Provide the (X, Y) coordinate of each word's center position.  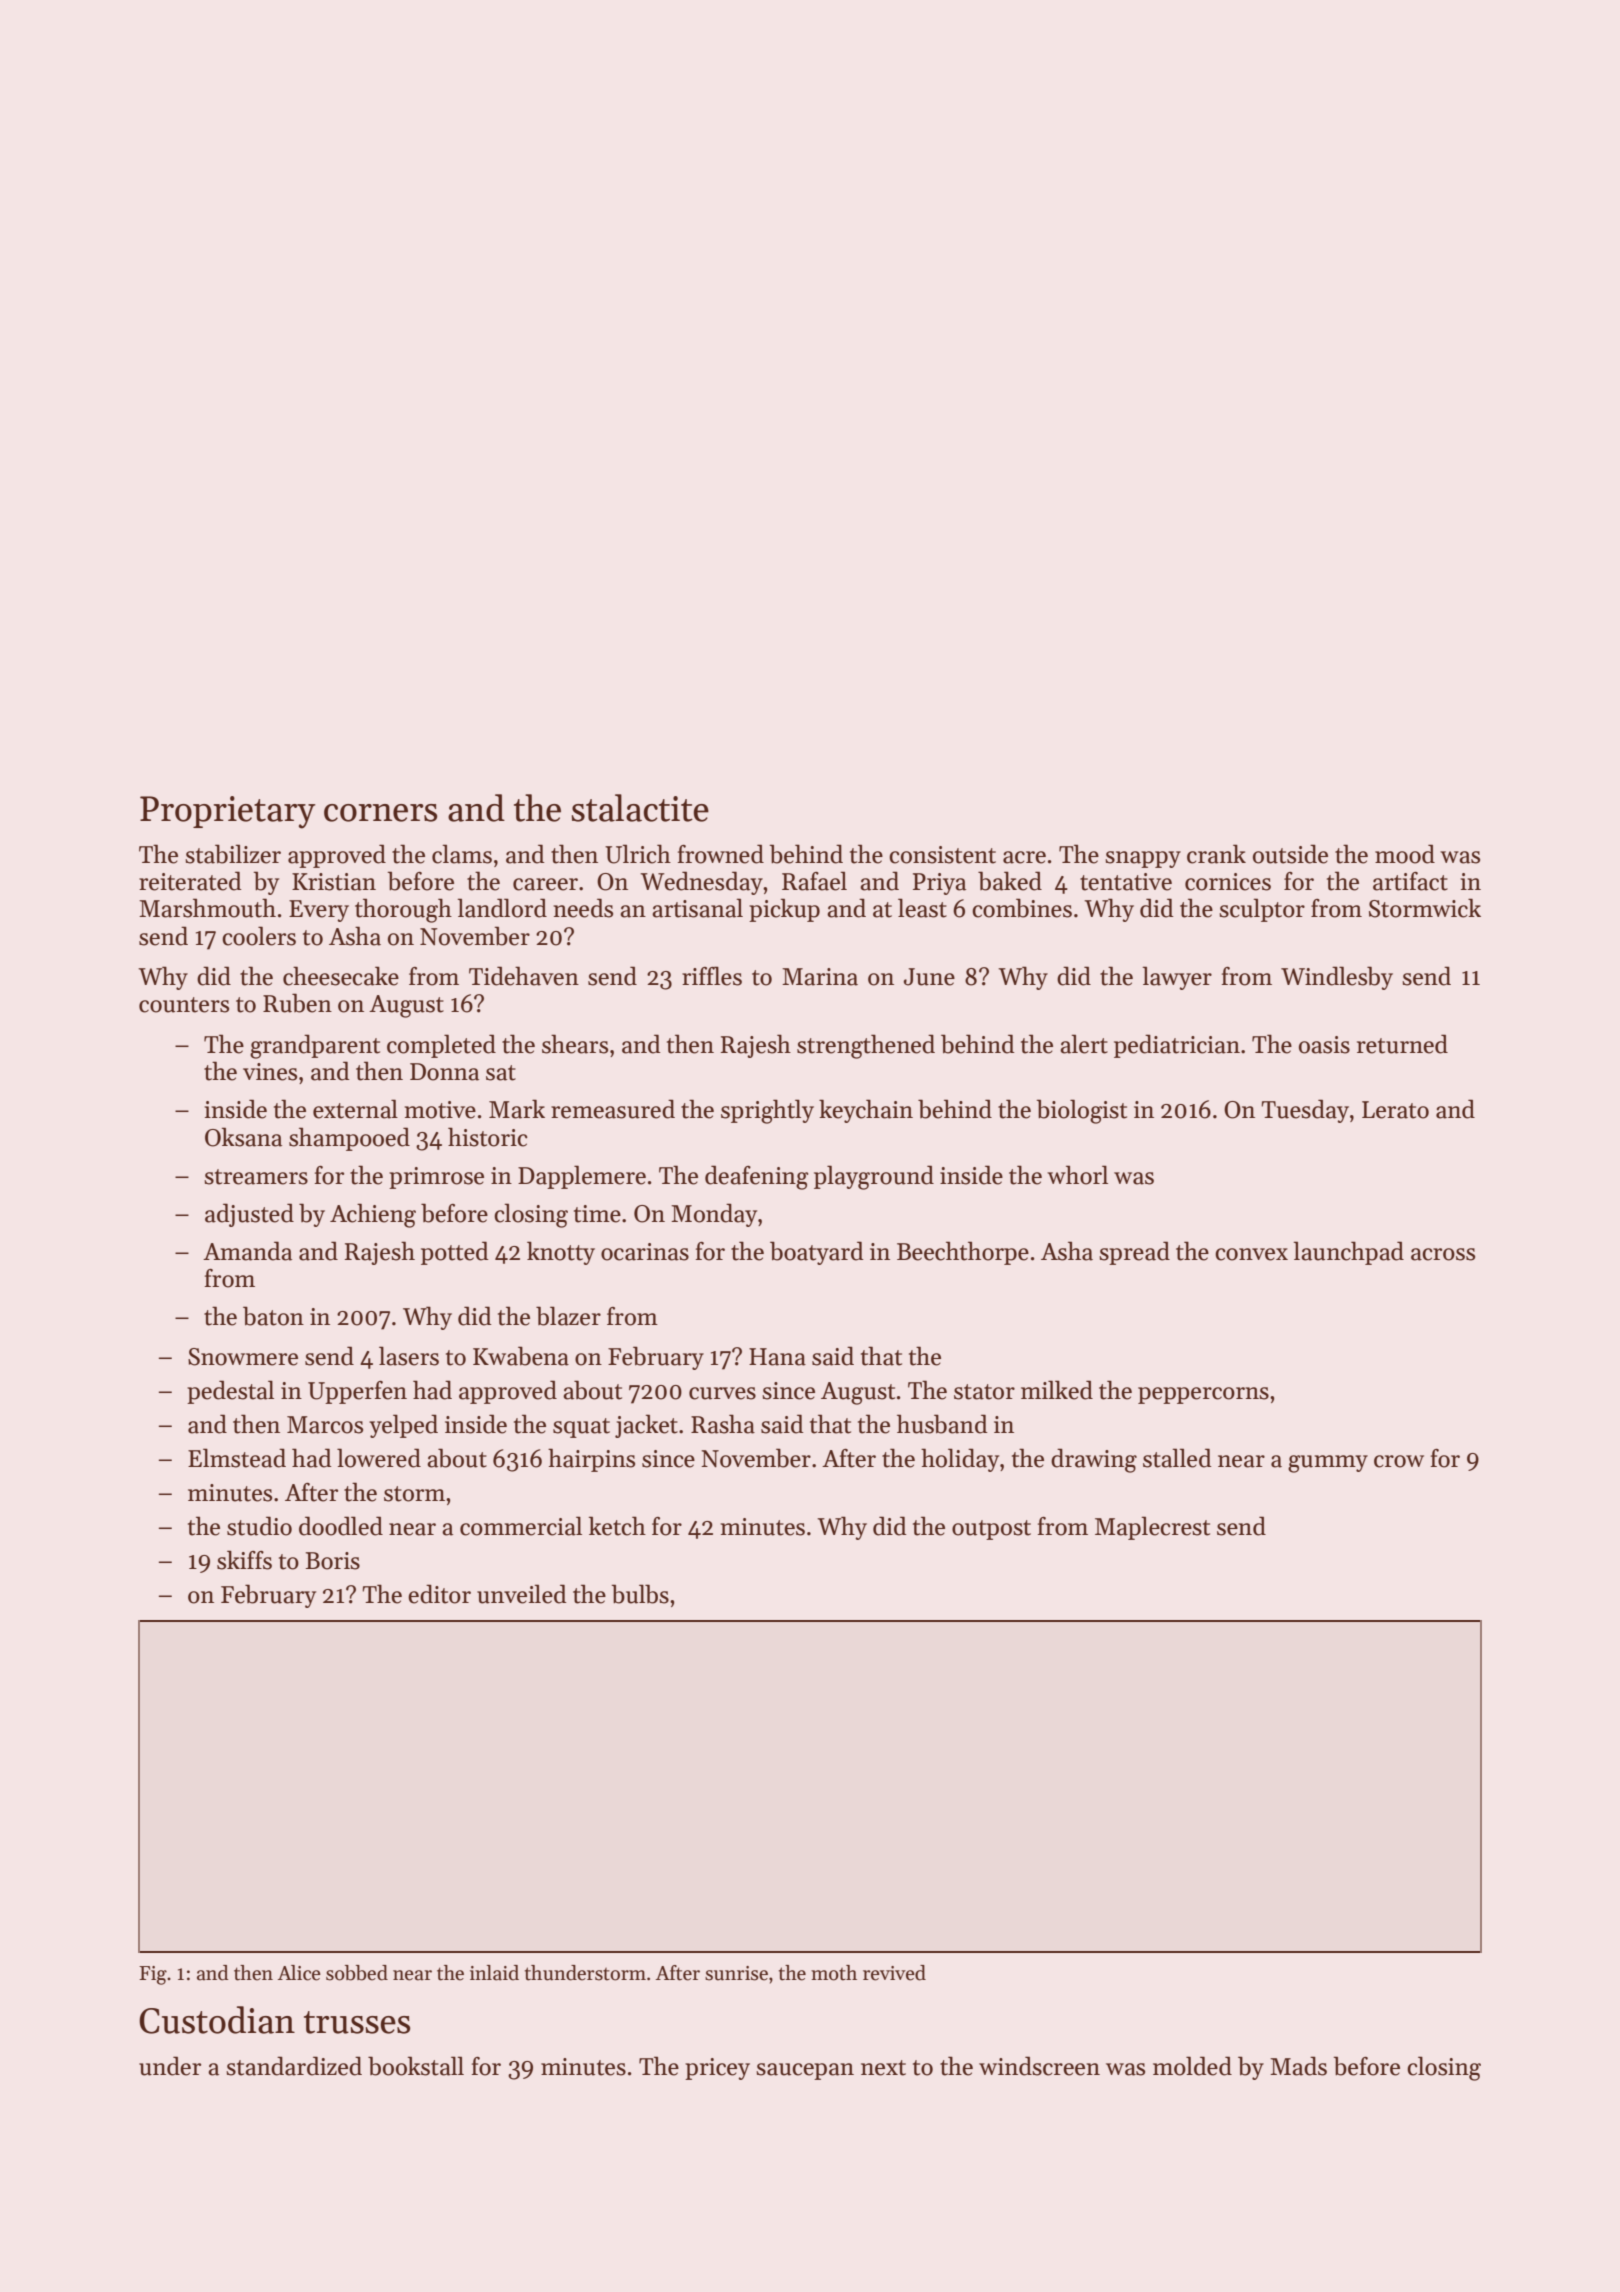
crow (1399, 1461)
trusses (357, 2022)
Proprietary (228, 812)
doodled (341, 1526)
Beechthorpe (963, 1253)
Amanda (247, 1251)
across (1443, 1254)
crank (1216, 854)
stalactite (640, 808)
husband (942, 1424)
